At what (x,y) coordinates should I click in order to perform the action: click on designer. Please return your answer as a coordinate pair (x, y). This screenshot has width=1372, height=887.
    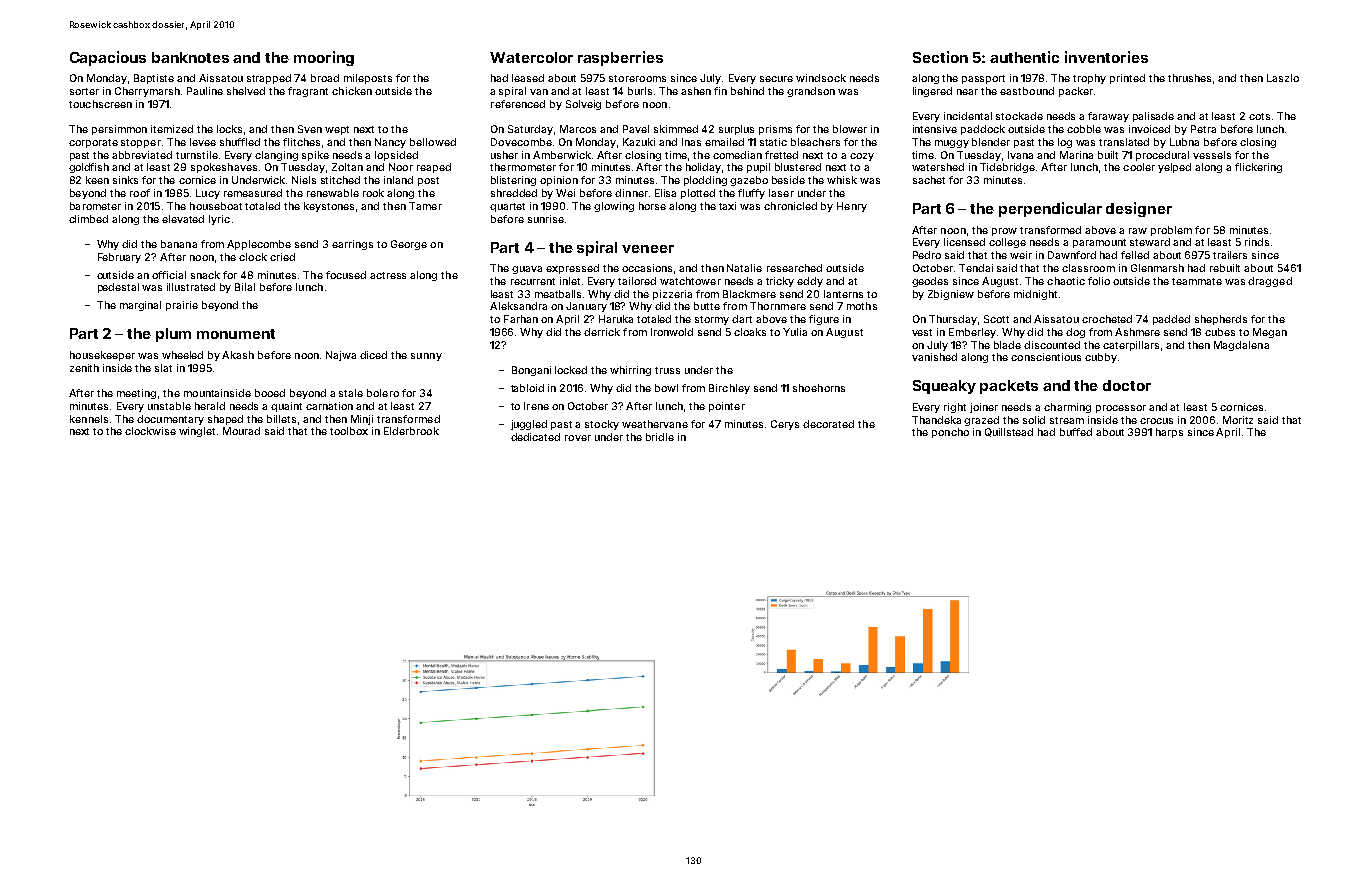
    Looking at the image, I should click on (1139, 209).
